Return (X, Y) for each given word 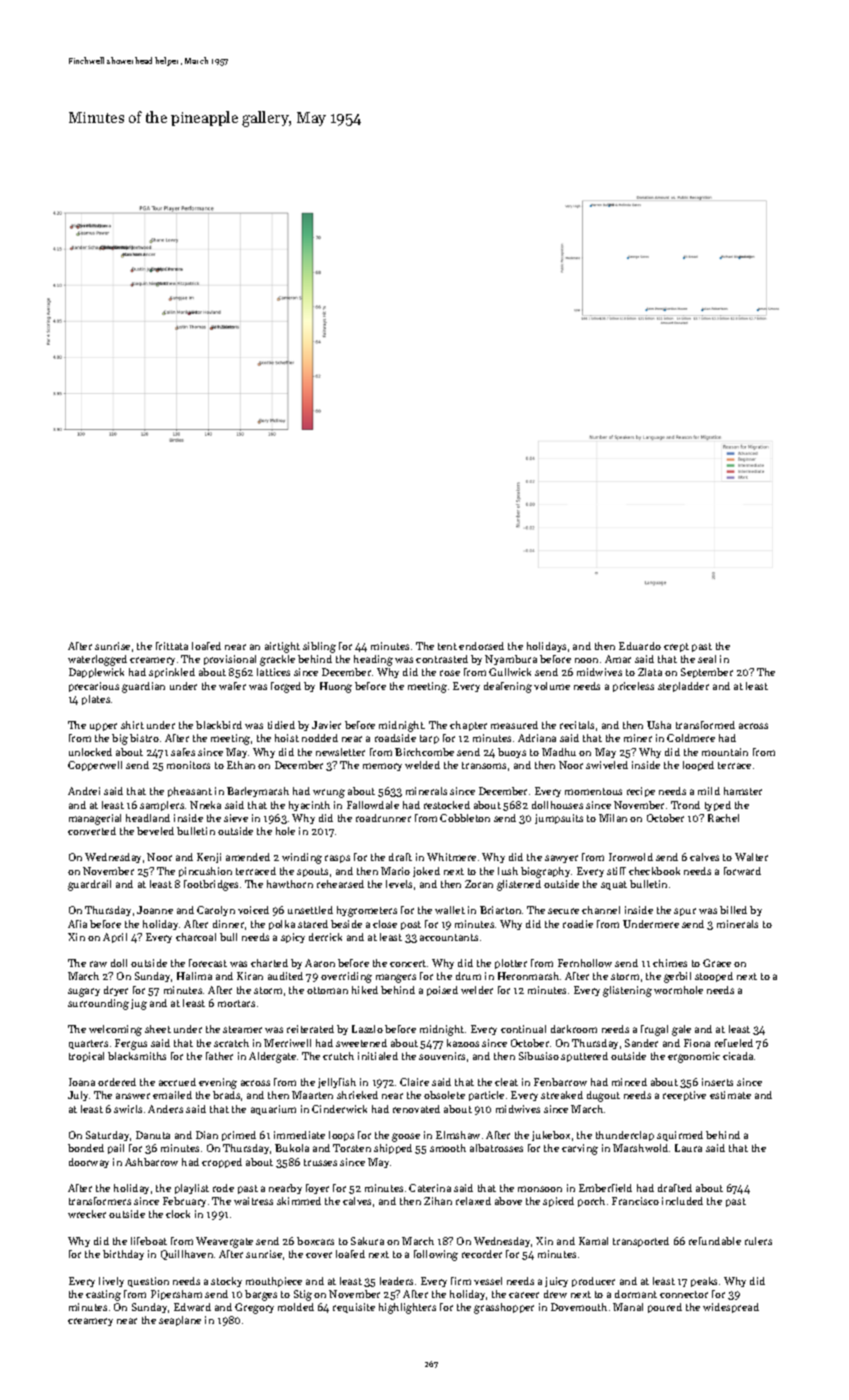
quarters (88, 1044)
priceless (633, 687)
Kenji (209, 858)
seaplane (180, 1321)
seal (707, 659)
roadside (395, 738)
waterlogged (97, 660)
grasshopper (504, 1308)
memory (382, 767)
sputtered (584, 1057)
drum (468, 976)
